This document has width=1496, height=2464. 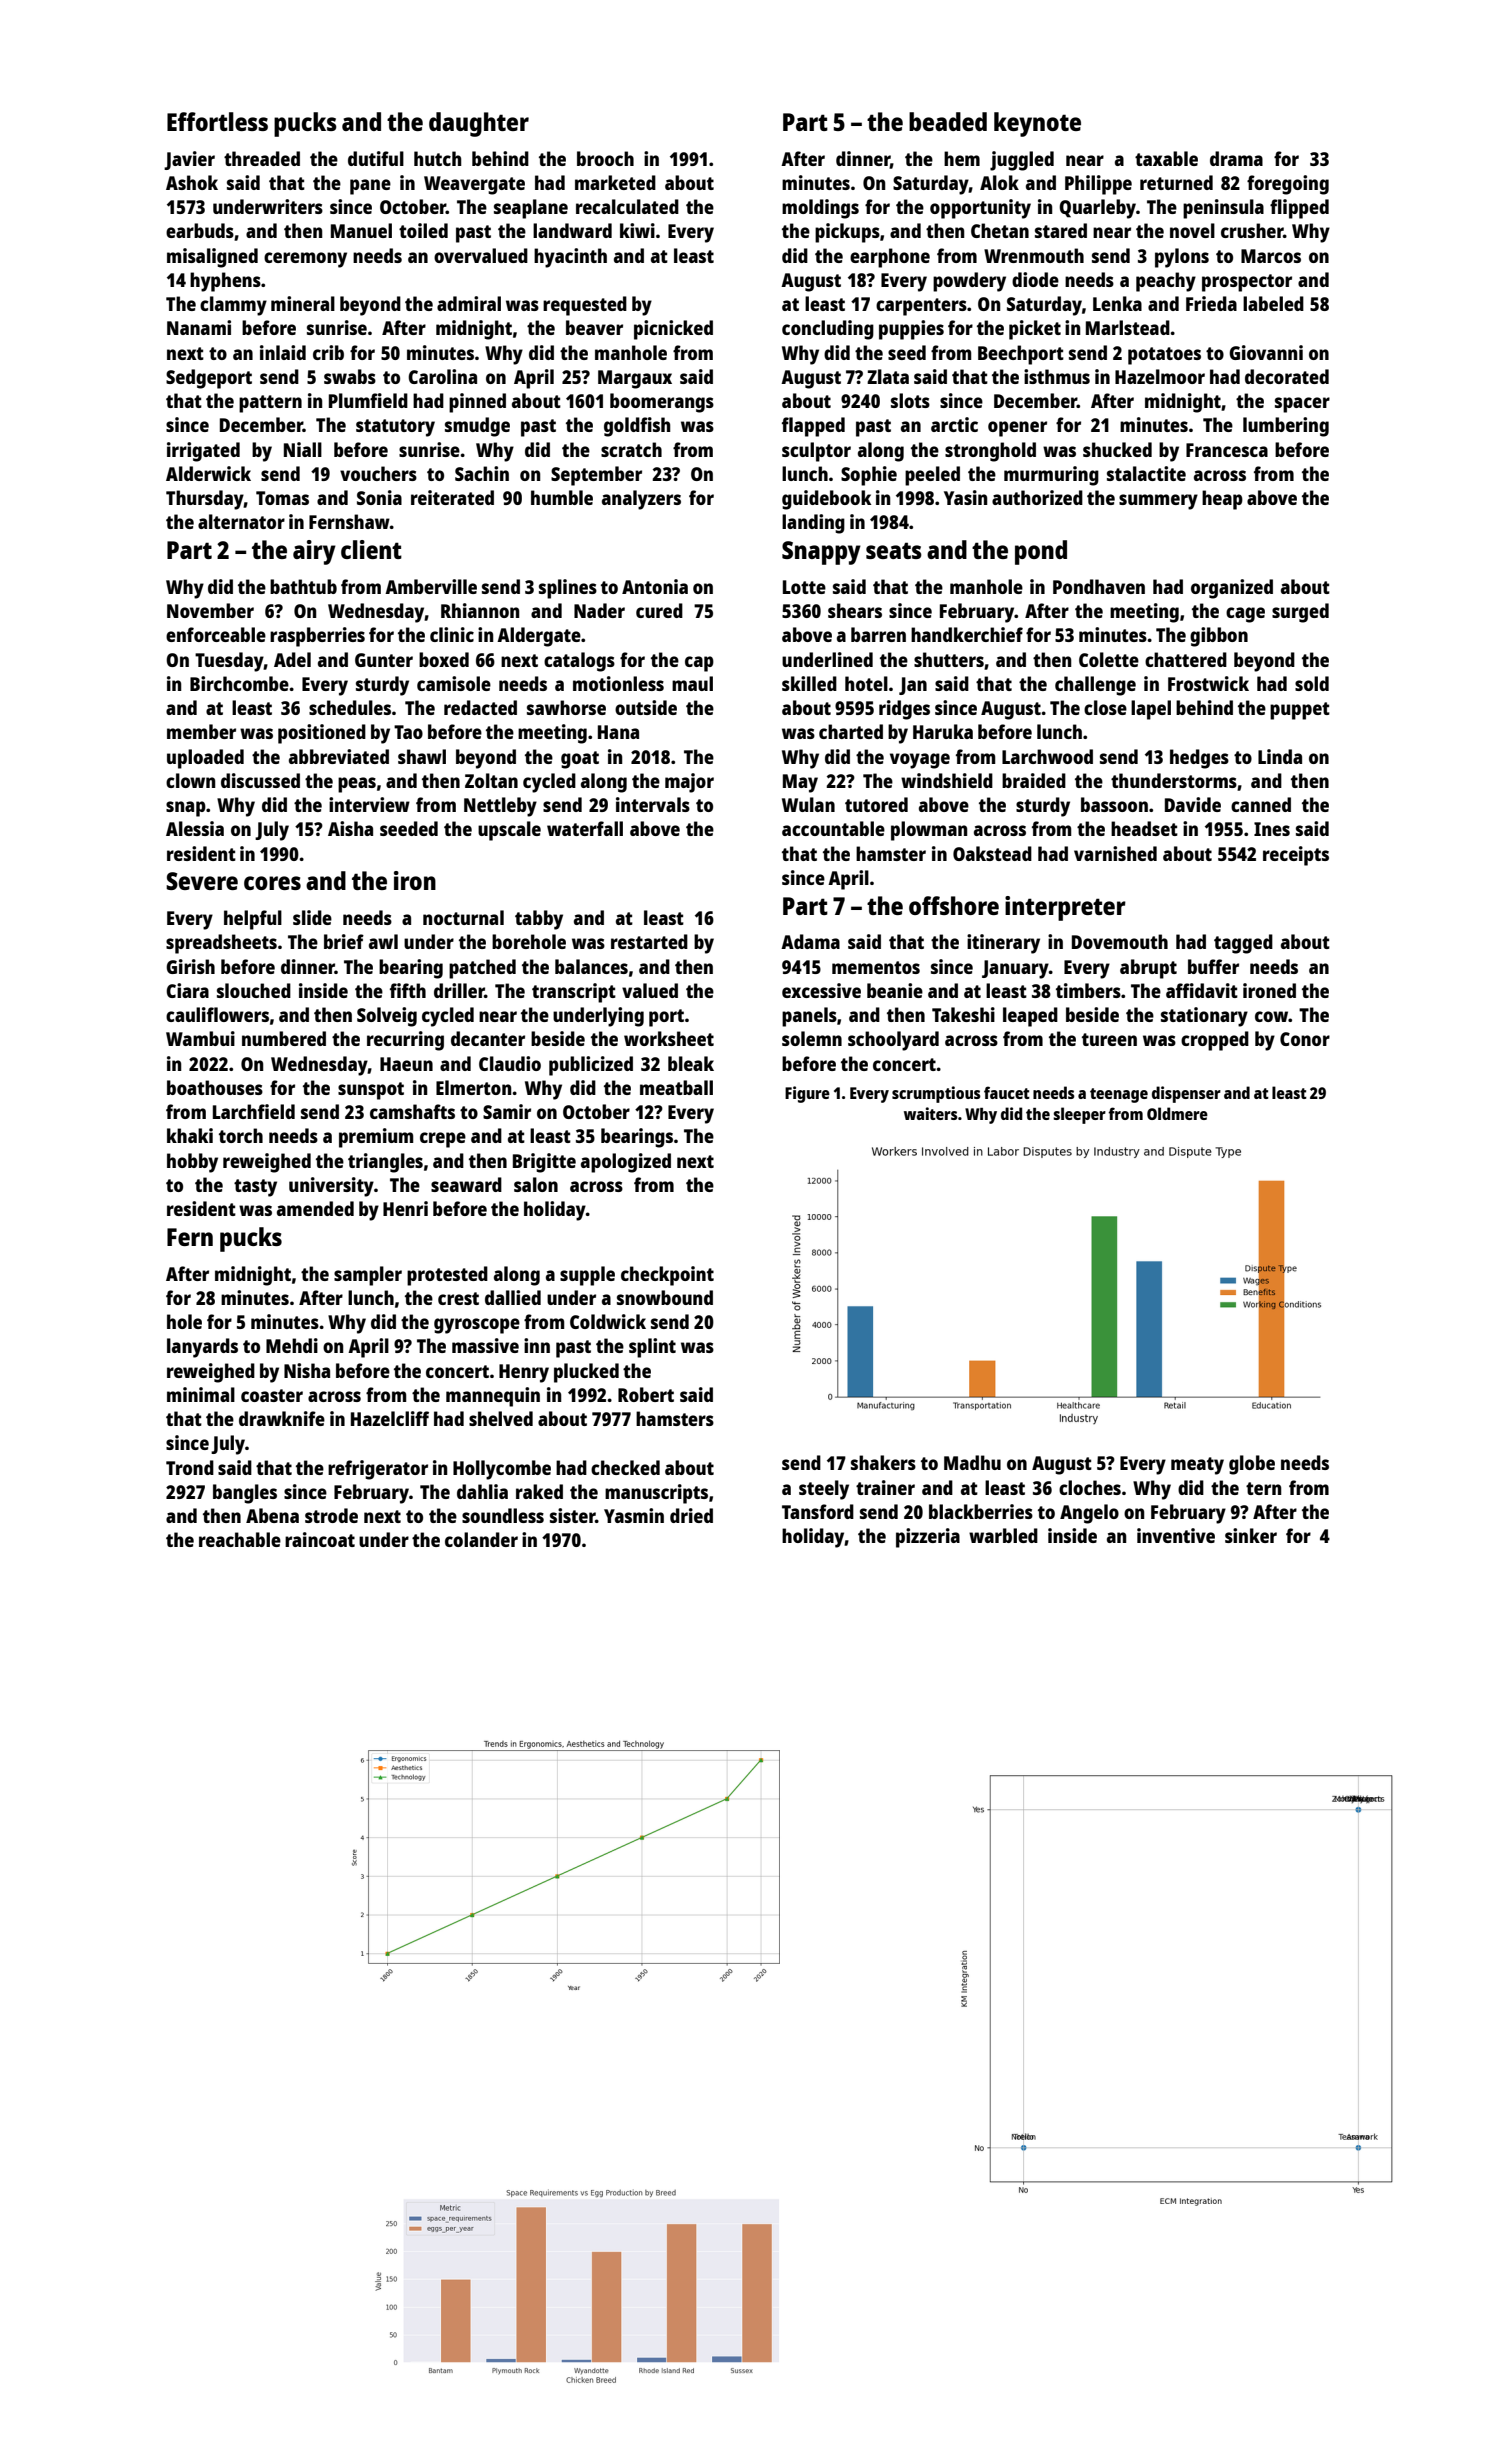 What do you see at coordinates (217, 121) in the document?
I see `Effortless` at bounding box center [217, 121].
